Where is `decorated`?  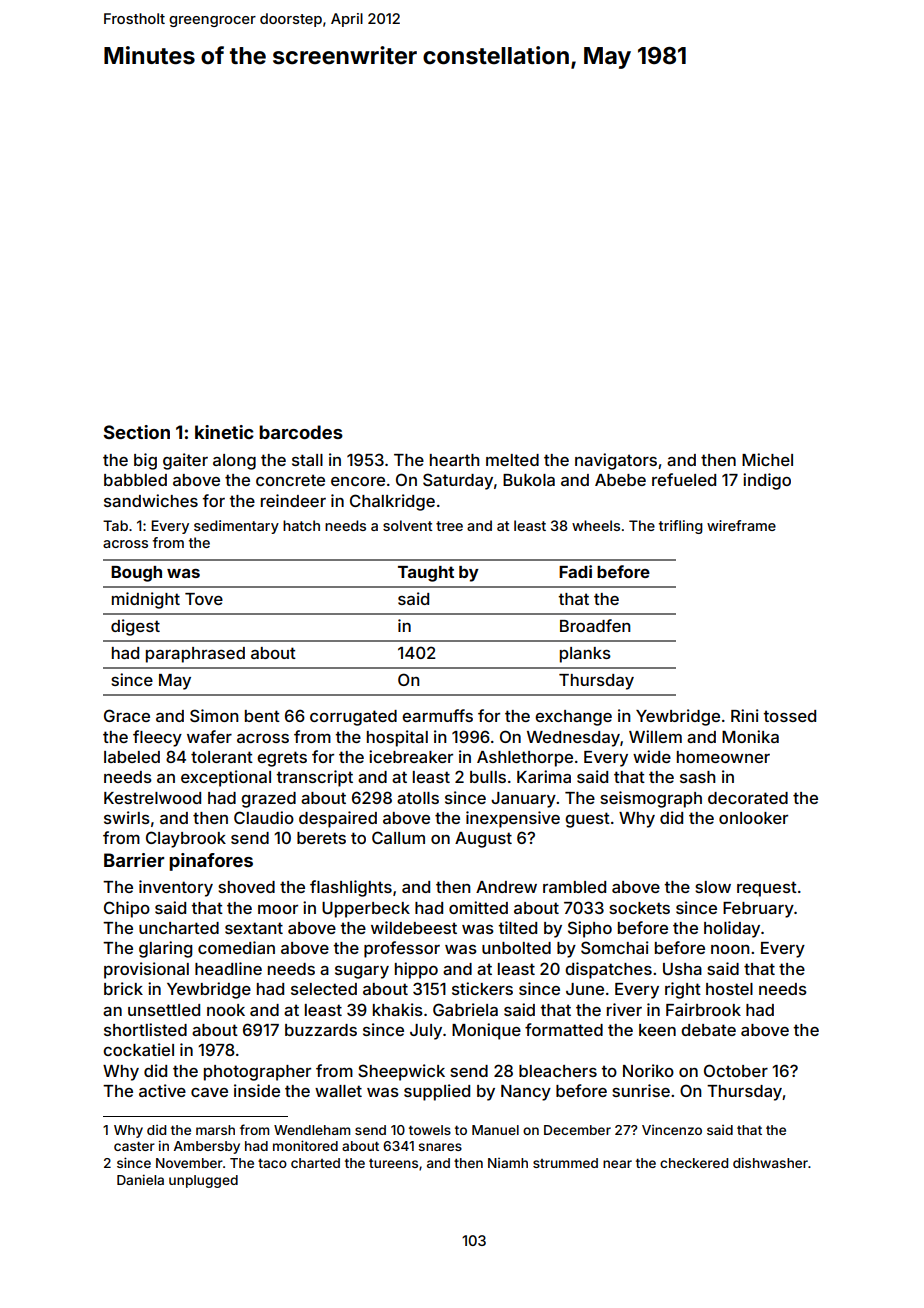
decorated is located at coordinates (748, 798).
